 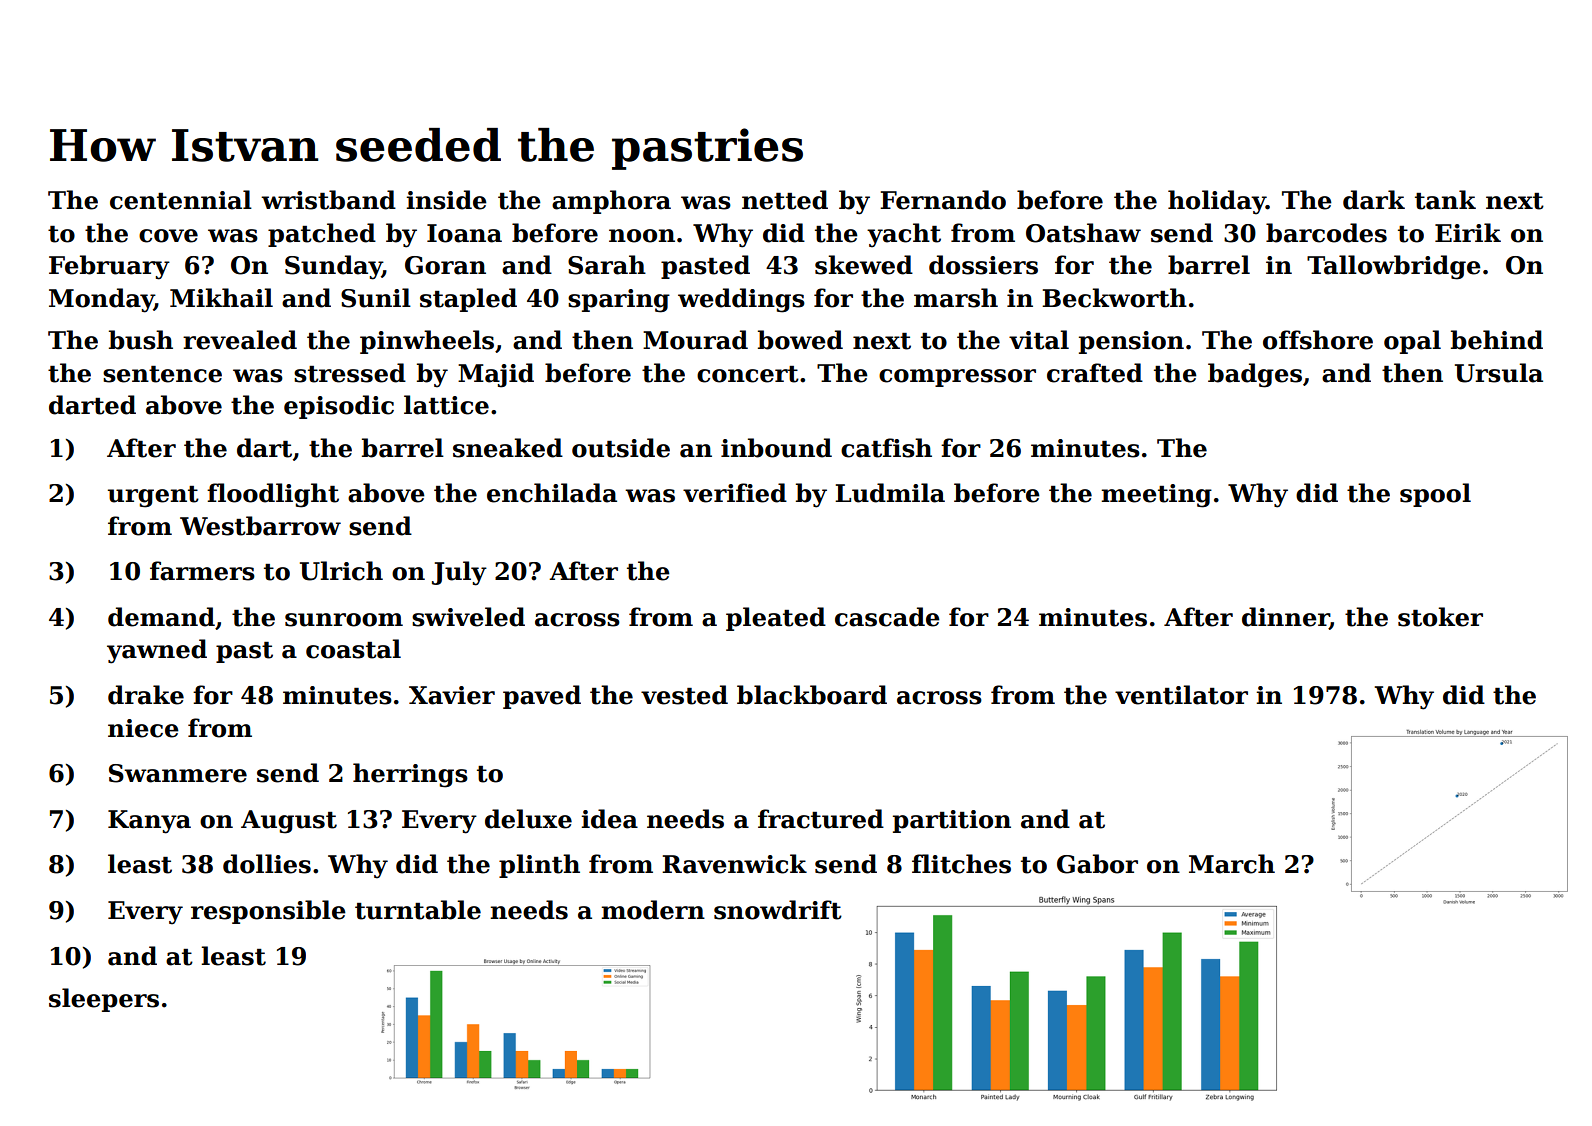 I want to click on Mourad, so click(x=695, y=340).
